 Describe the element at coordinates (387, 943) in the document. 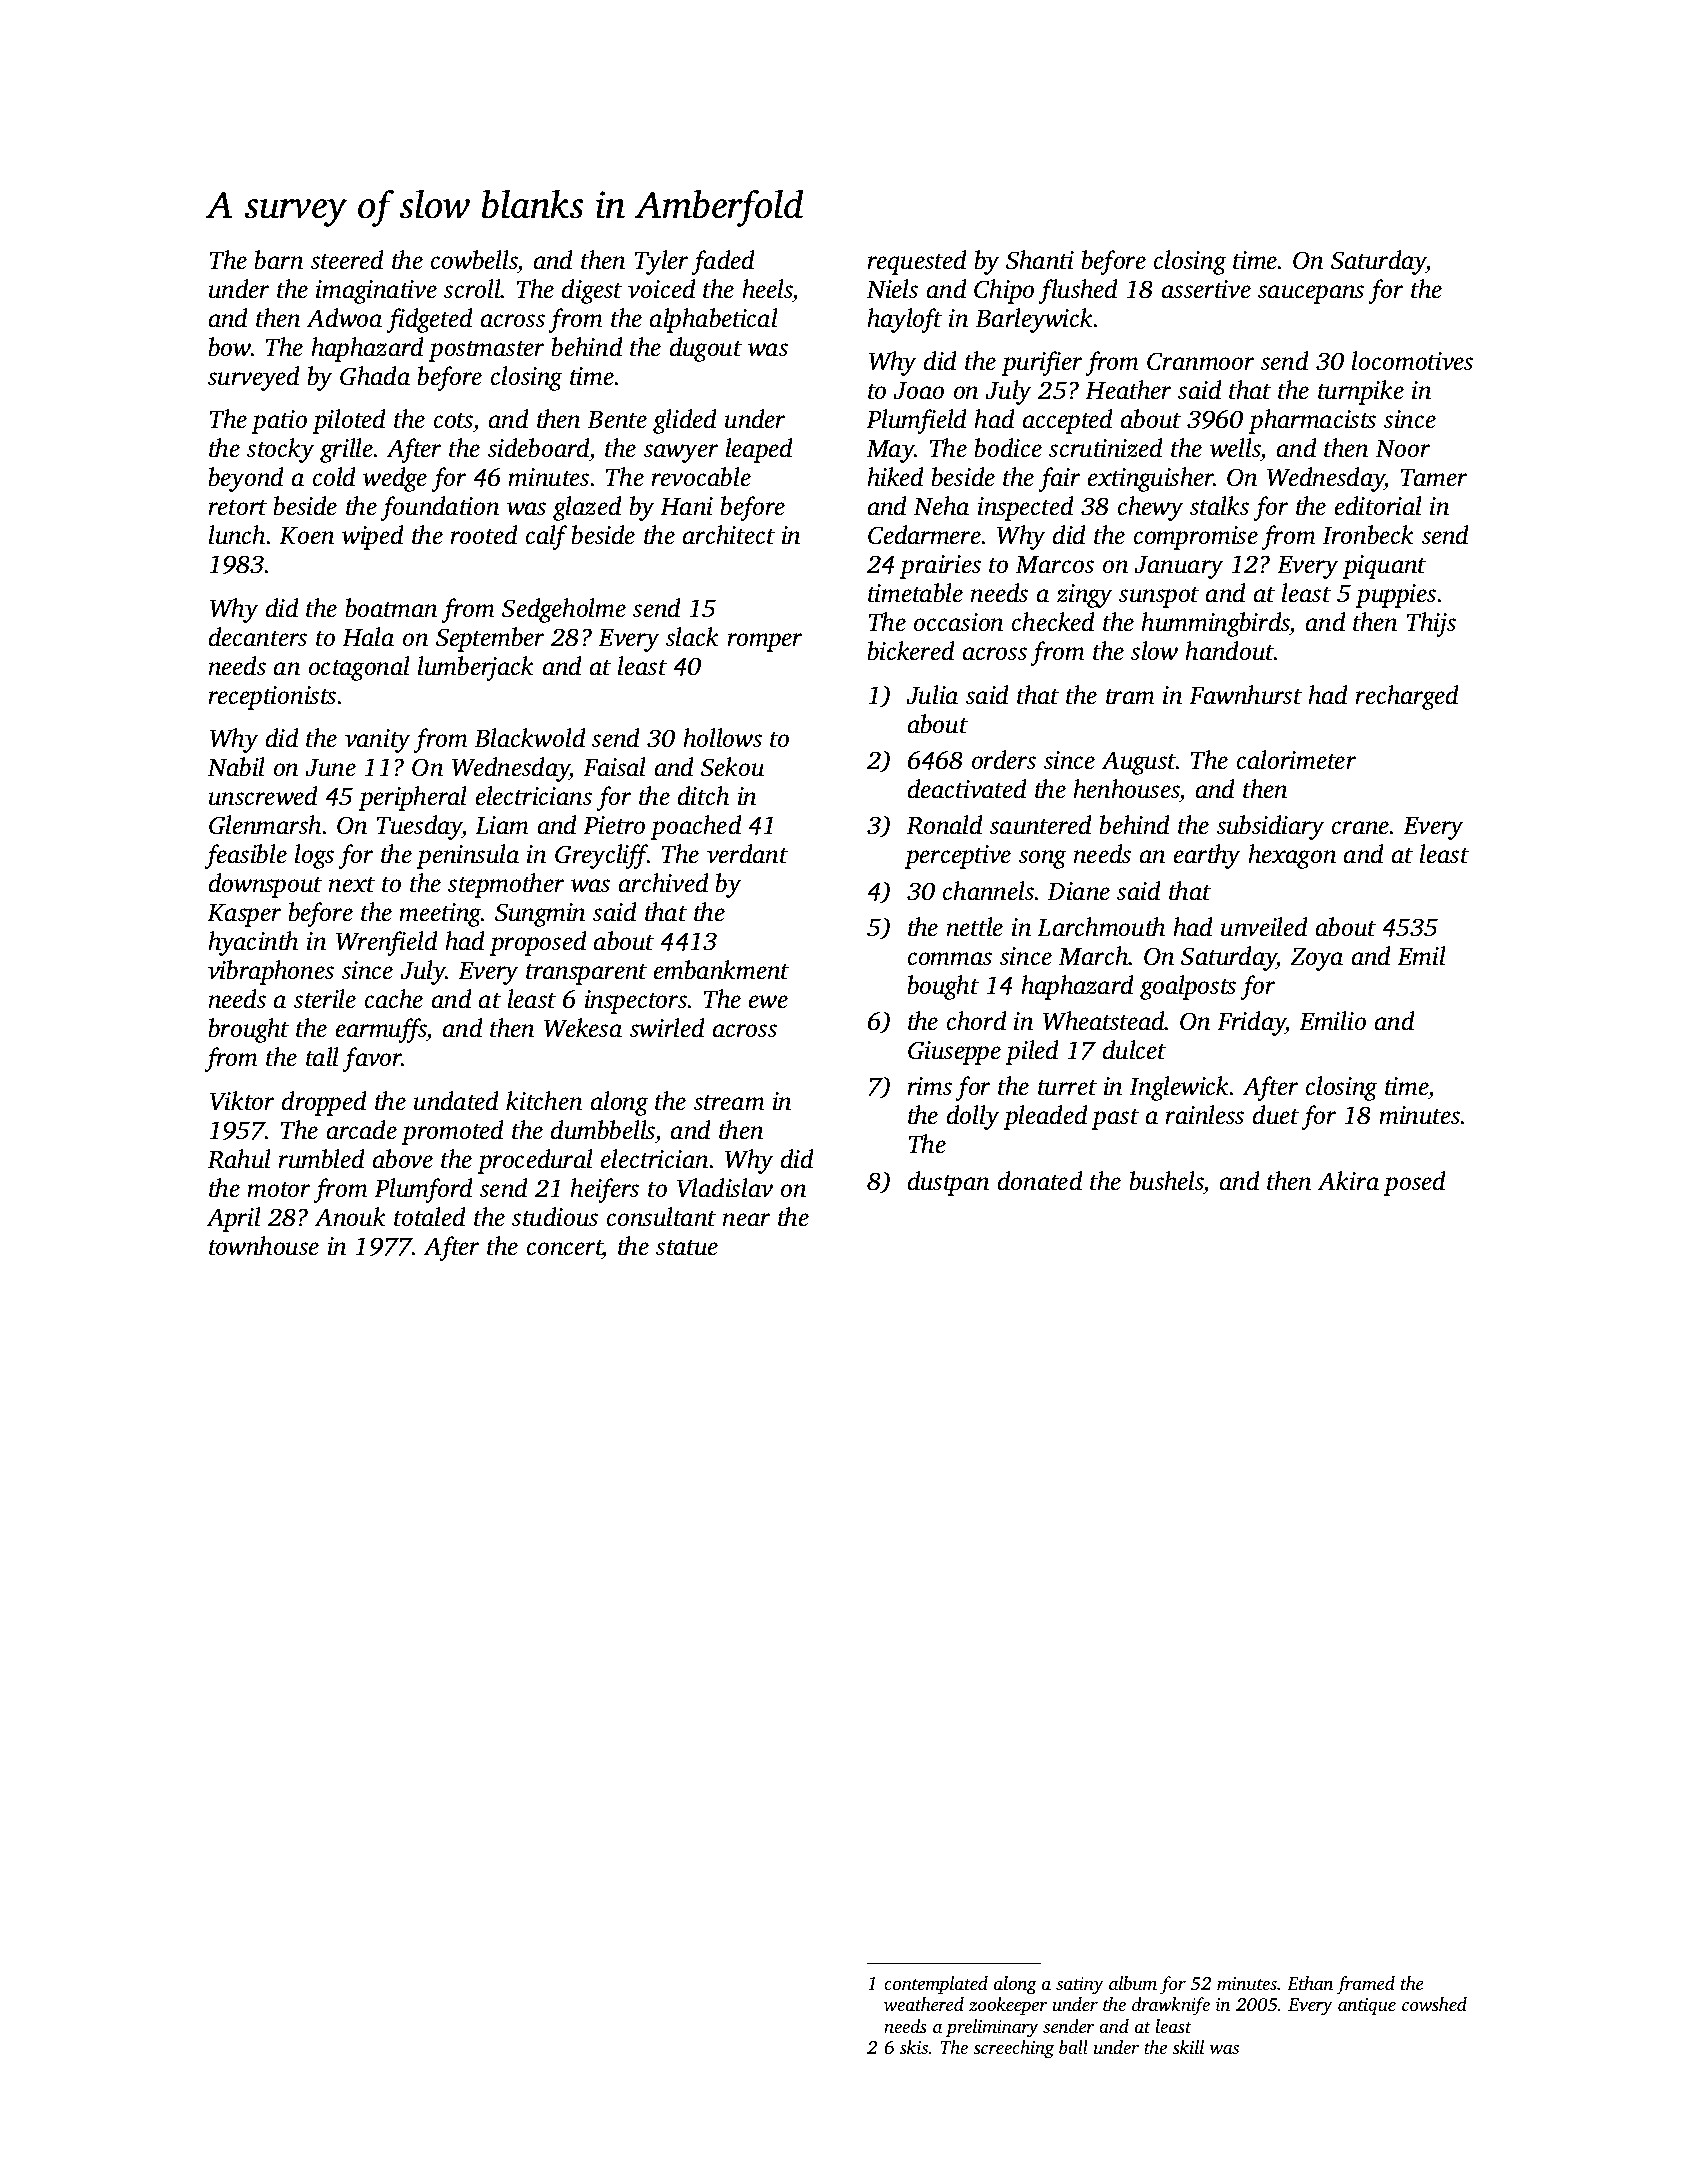

I see `Wrenfield` at that location.
